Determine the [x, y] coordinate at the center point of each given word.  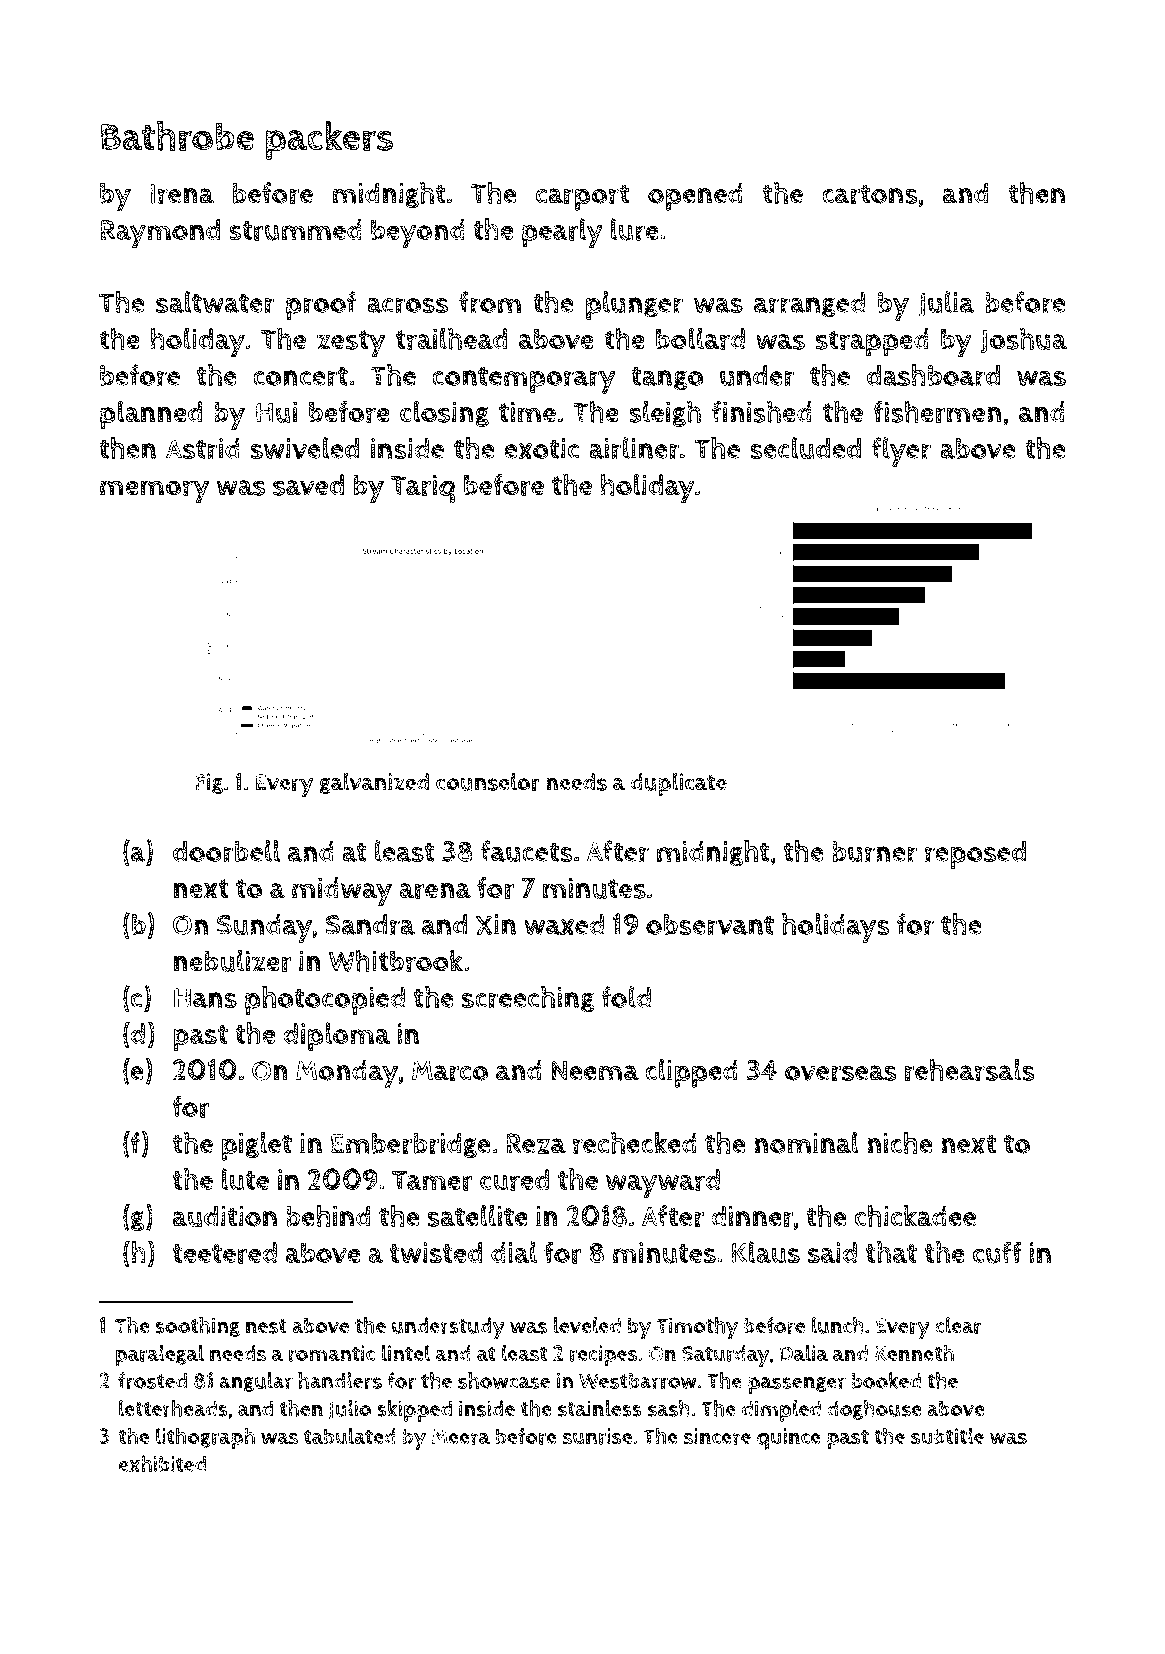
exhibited [162, 1463]
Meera [461, 1437]
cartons [870, 194]
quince [789, 1439]
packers [329, 140]
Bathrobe [177, 136]
